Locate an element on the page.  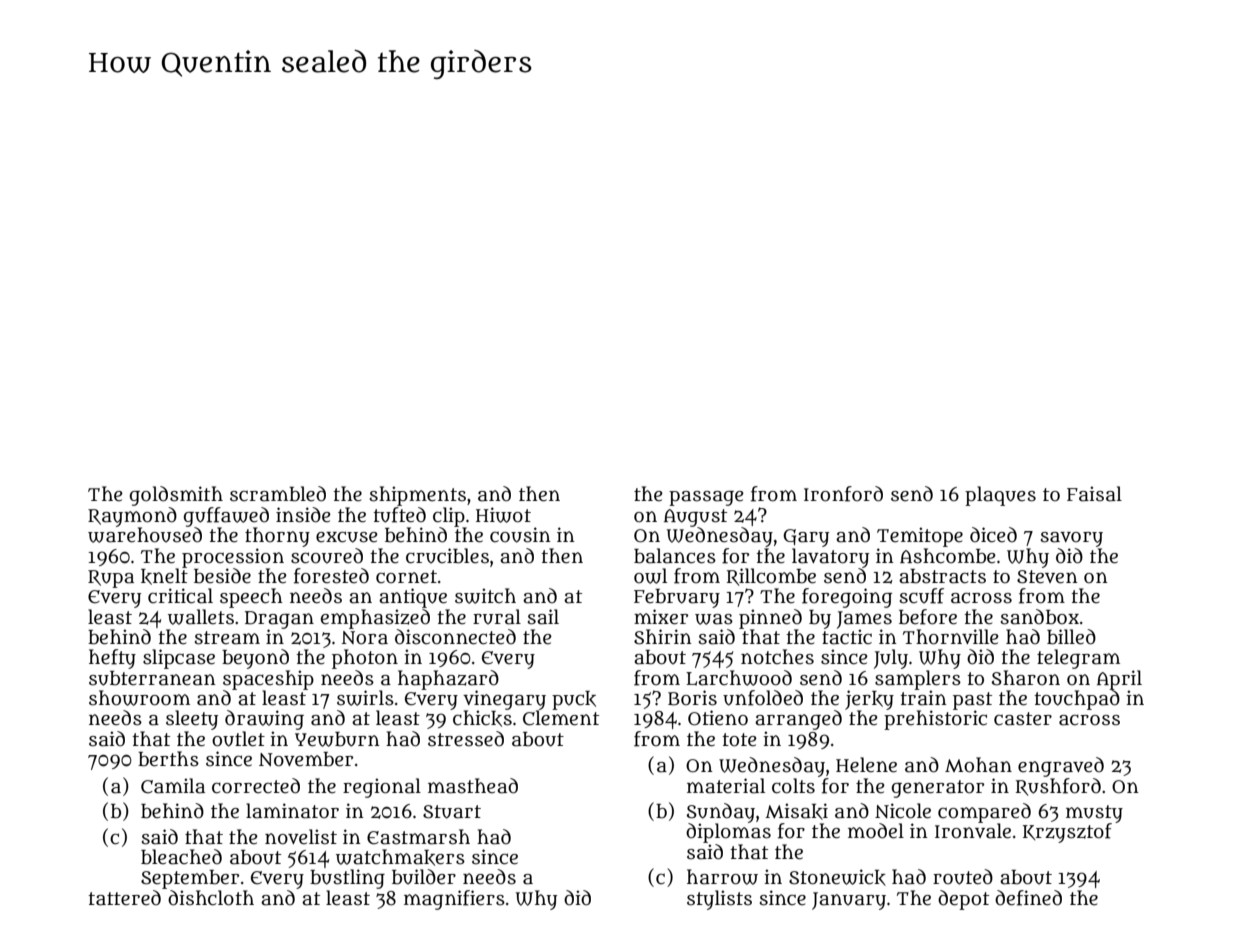
Helene is located at coordinates (866, 765).
